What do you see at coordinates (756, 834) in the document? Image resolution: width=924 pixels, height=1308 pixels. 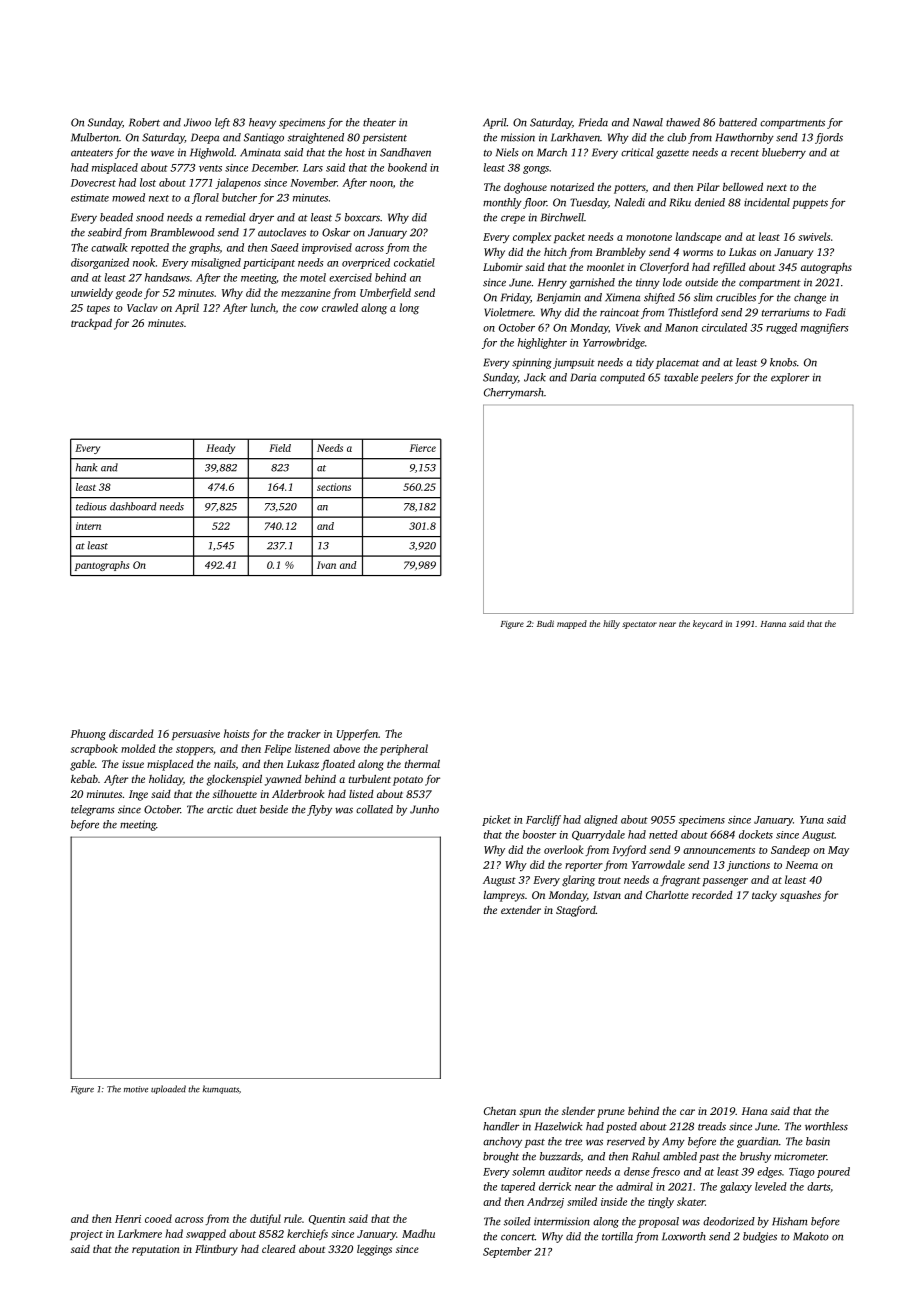 I see `dockets` at bounding box center [756, 834].
